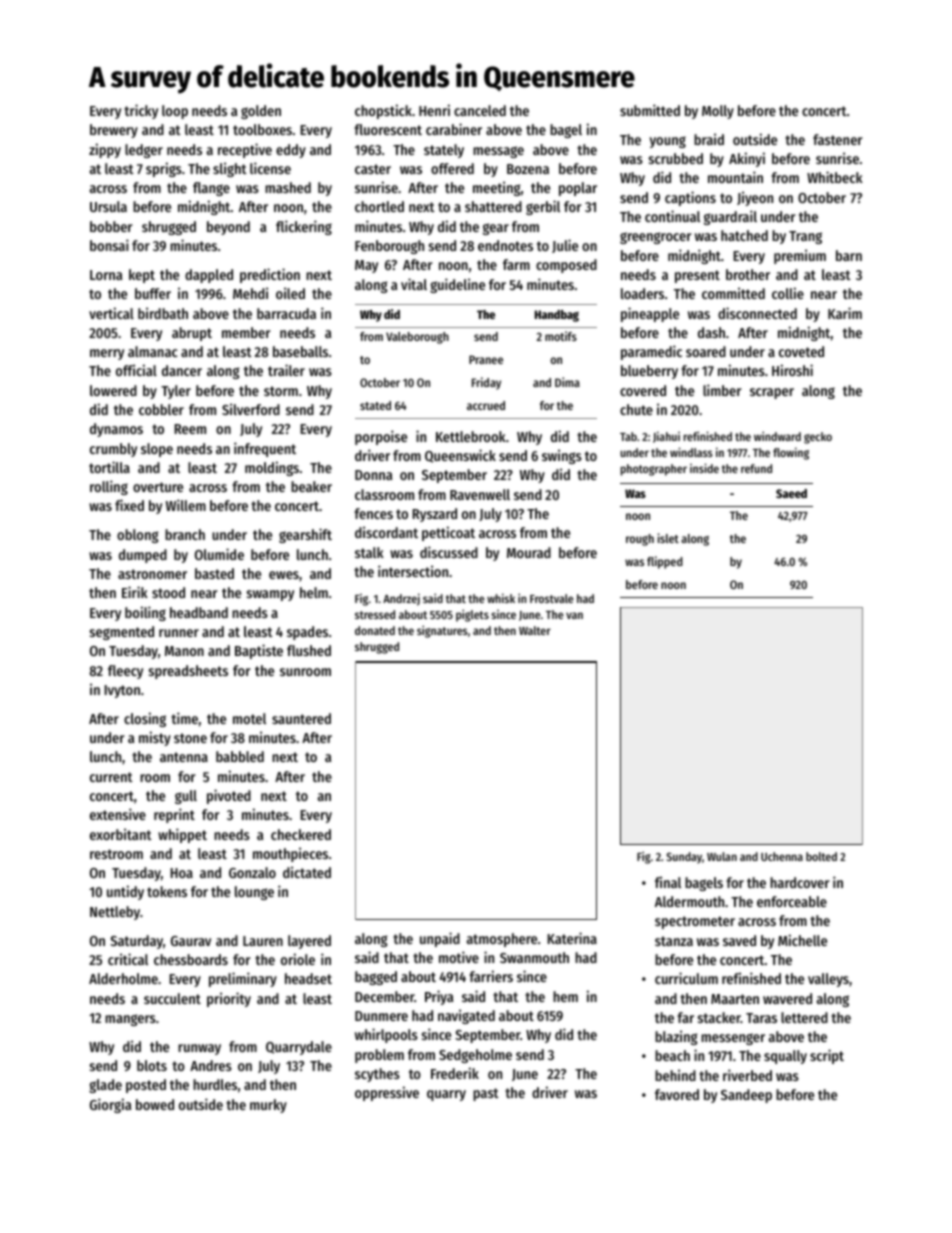  I want to click on swings, so click(562, 456).
